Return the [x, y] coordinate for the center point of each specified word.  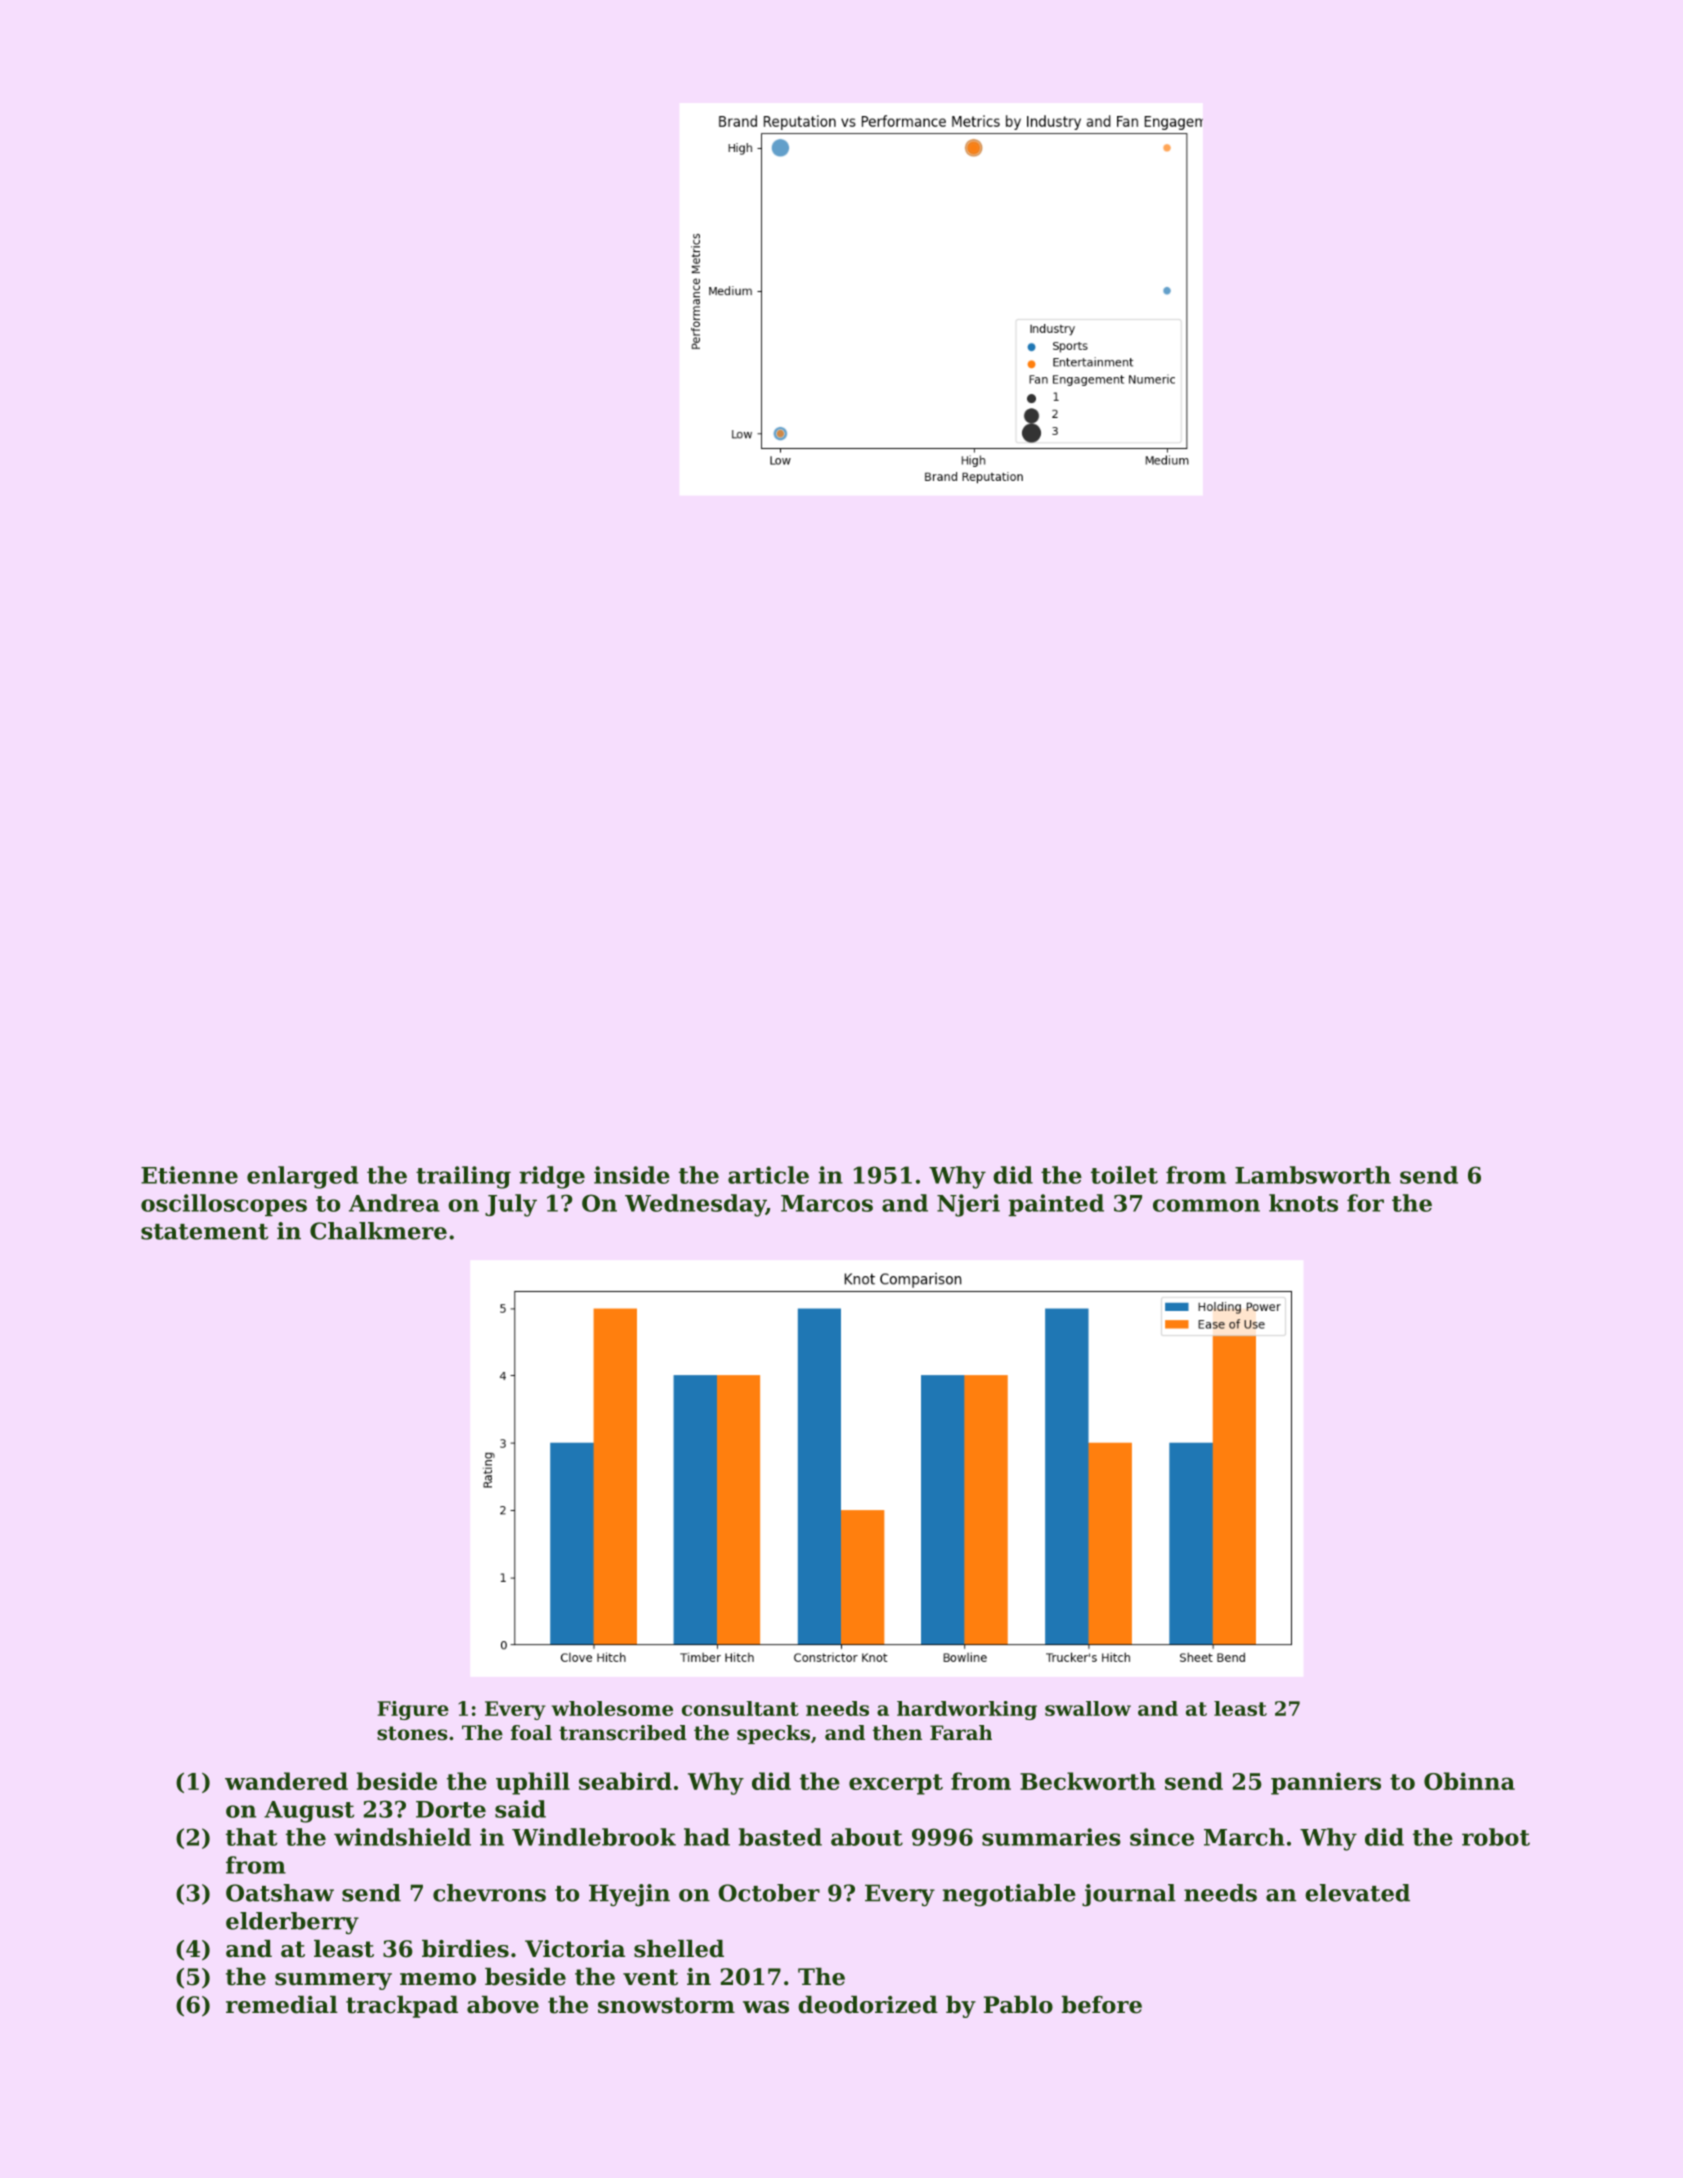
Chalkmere [378, 1231]
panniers [1326, 1783]
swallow [1088, 1708]
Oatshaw [280, 1893]
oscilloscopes [224, 1205]
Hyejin [629, 1895]
